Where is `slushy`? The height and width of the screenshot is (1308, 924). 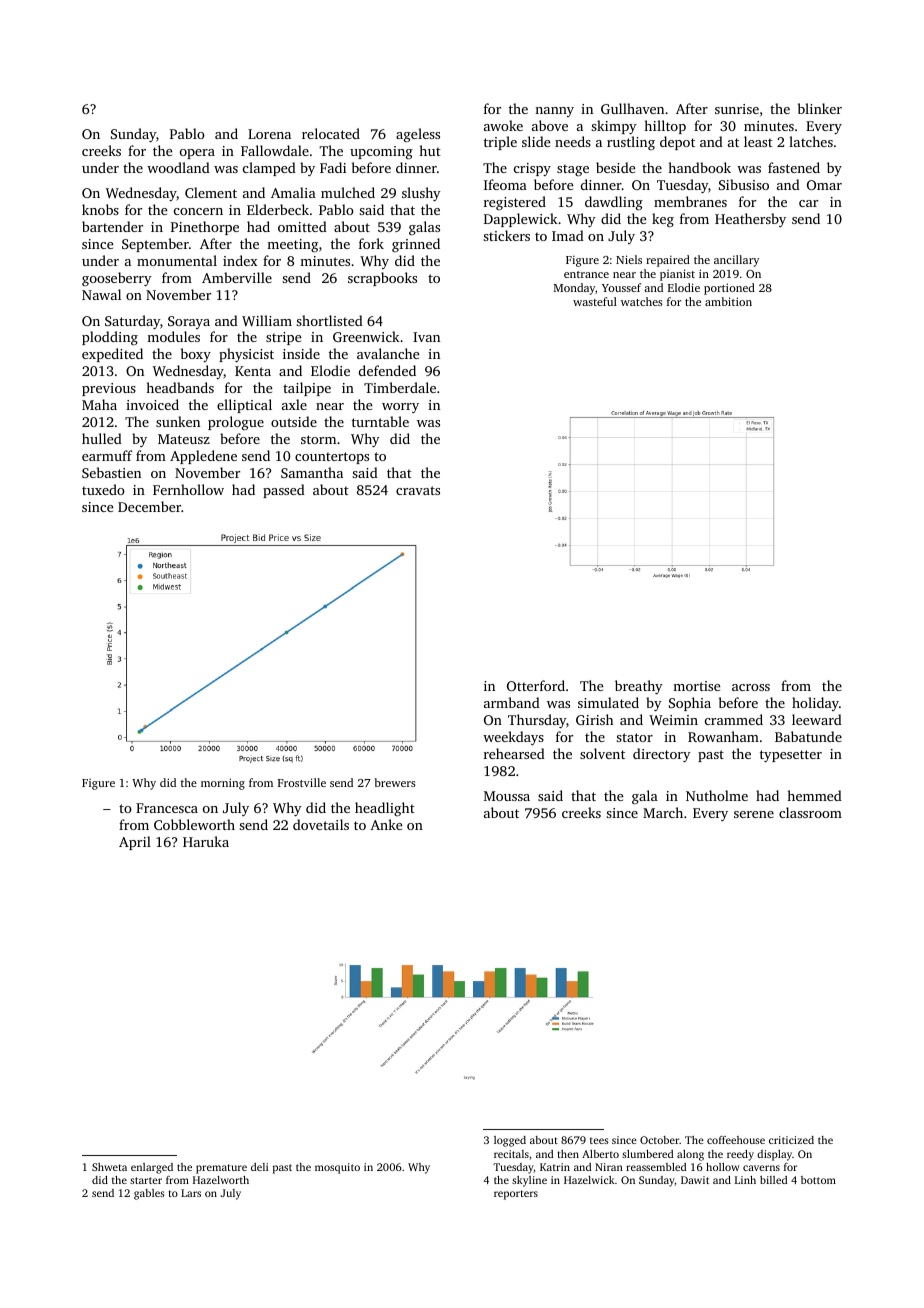
slushy is located at coordinates (421, 194).
